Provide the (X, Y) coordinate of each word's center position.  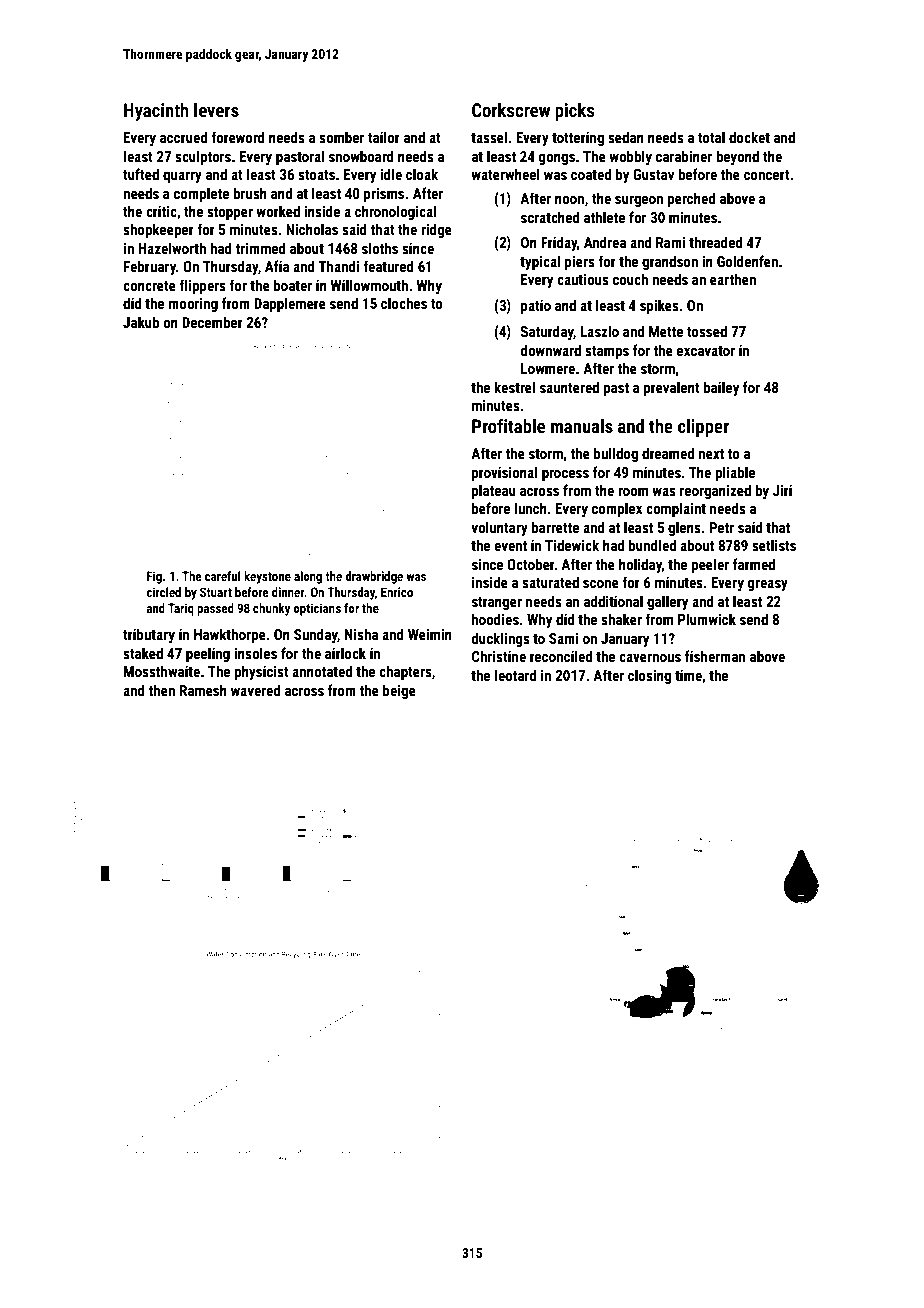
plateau (494, 491)
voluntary (499, 528)
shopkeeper (158, 230)
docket (749, 137)
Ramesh (203, 690)
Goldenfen (747, 261)
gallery (667, 602)
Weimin (430, 634)
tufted (141, 174)
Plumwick (707, 619)
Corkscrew (511, 110)
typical (540, 262)
